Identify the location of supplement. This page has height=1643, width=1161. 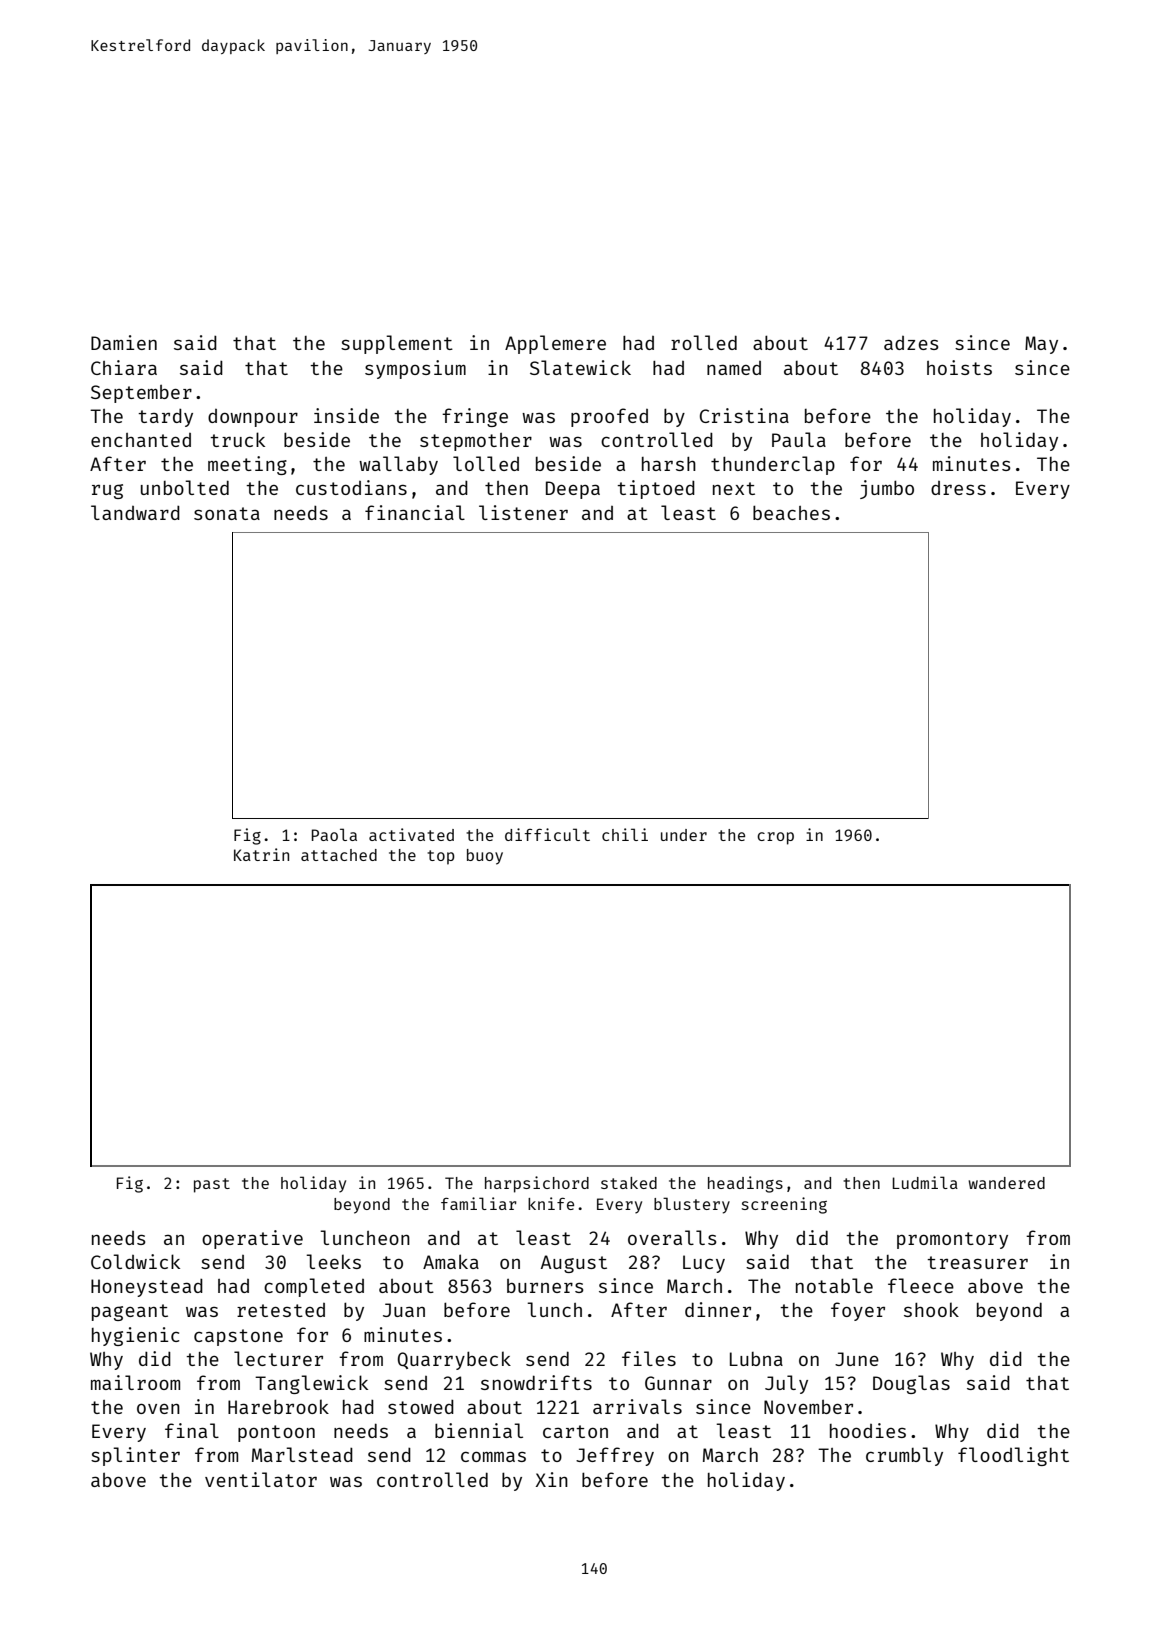
(397, 344).
